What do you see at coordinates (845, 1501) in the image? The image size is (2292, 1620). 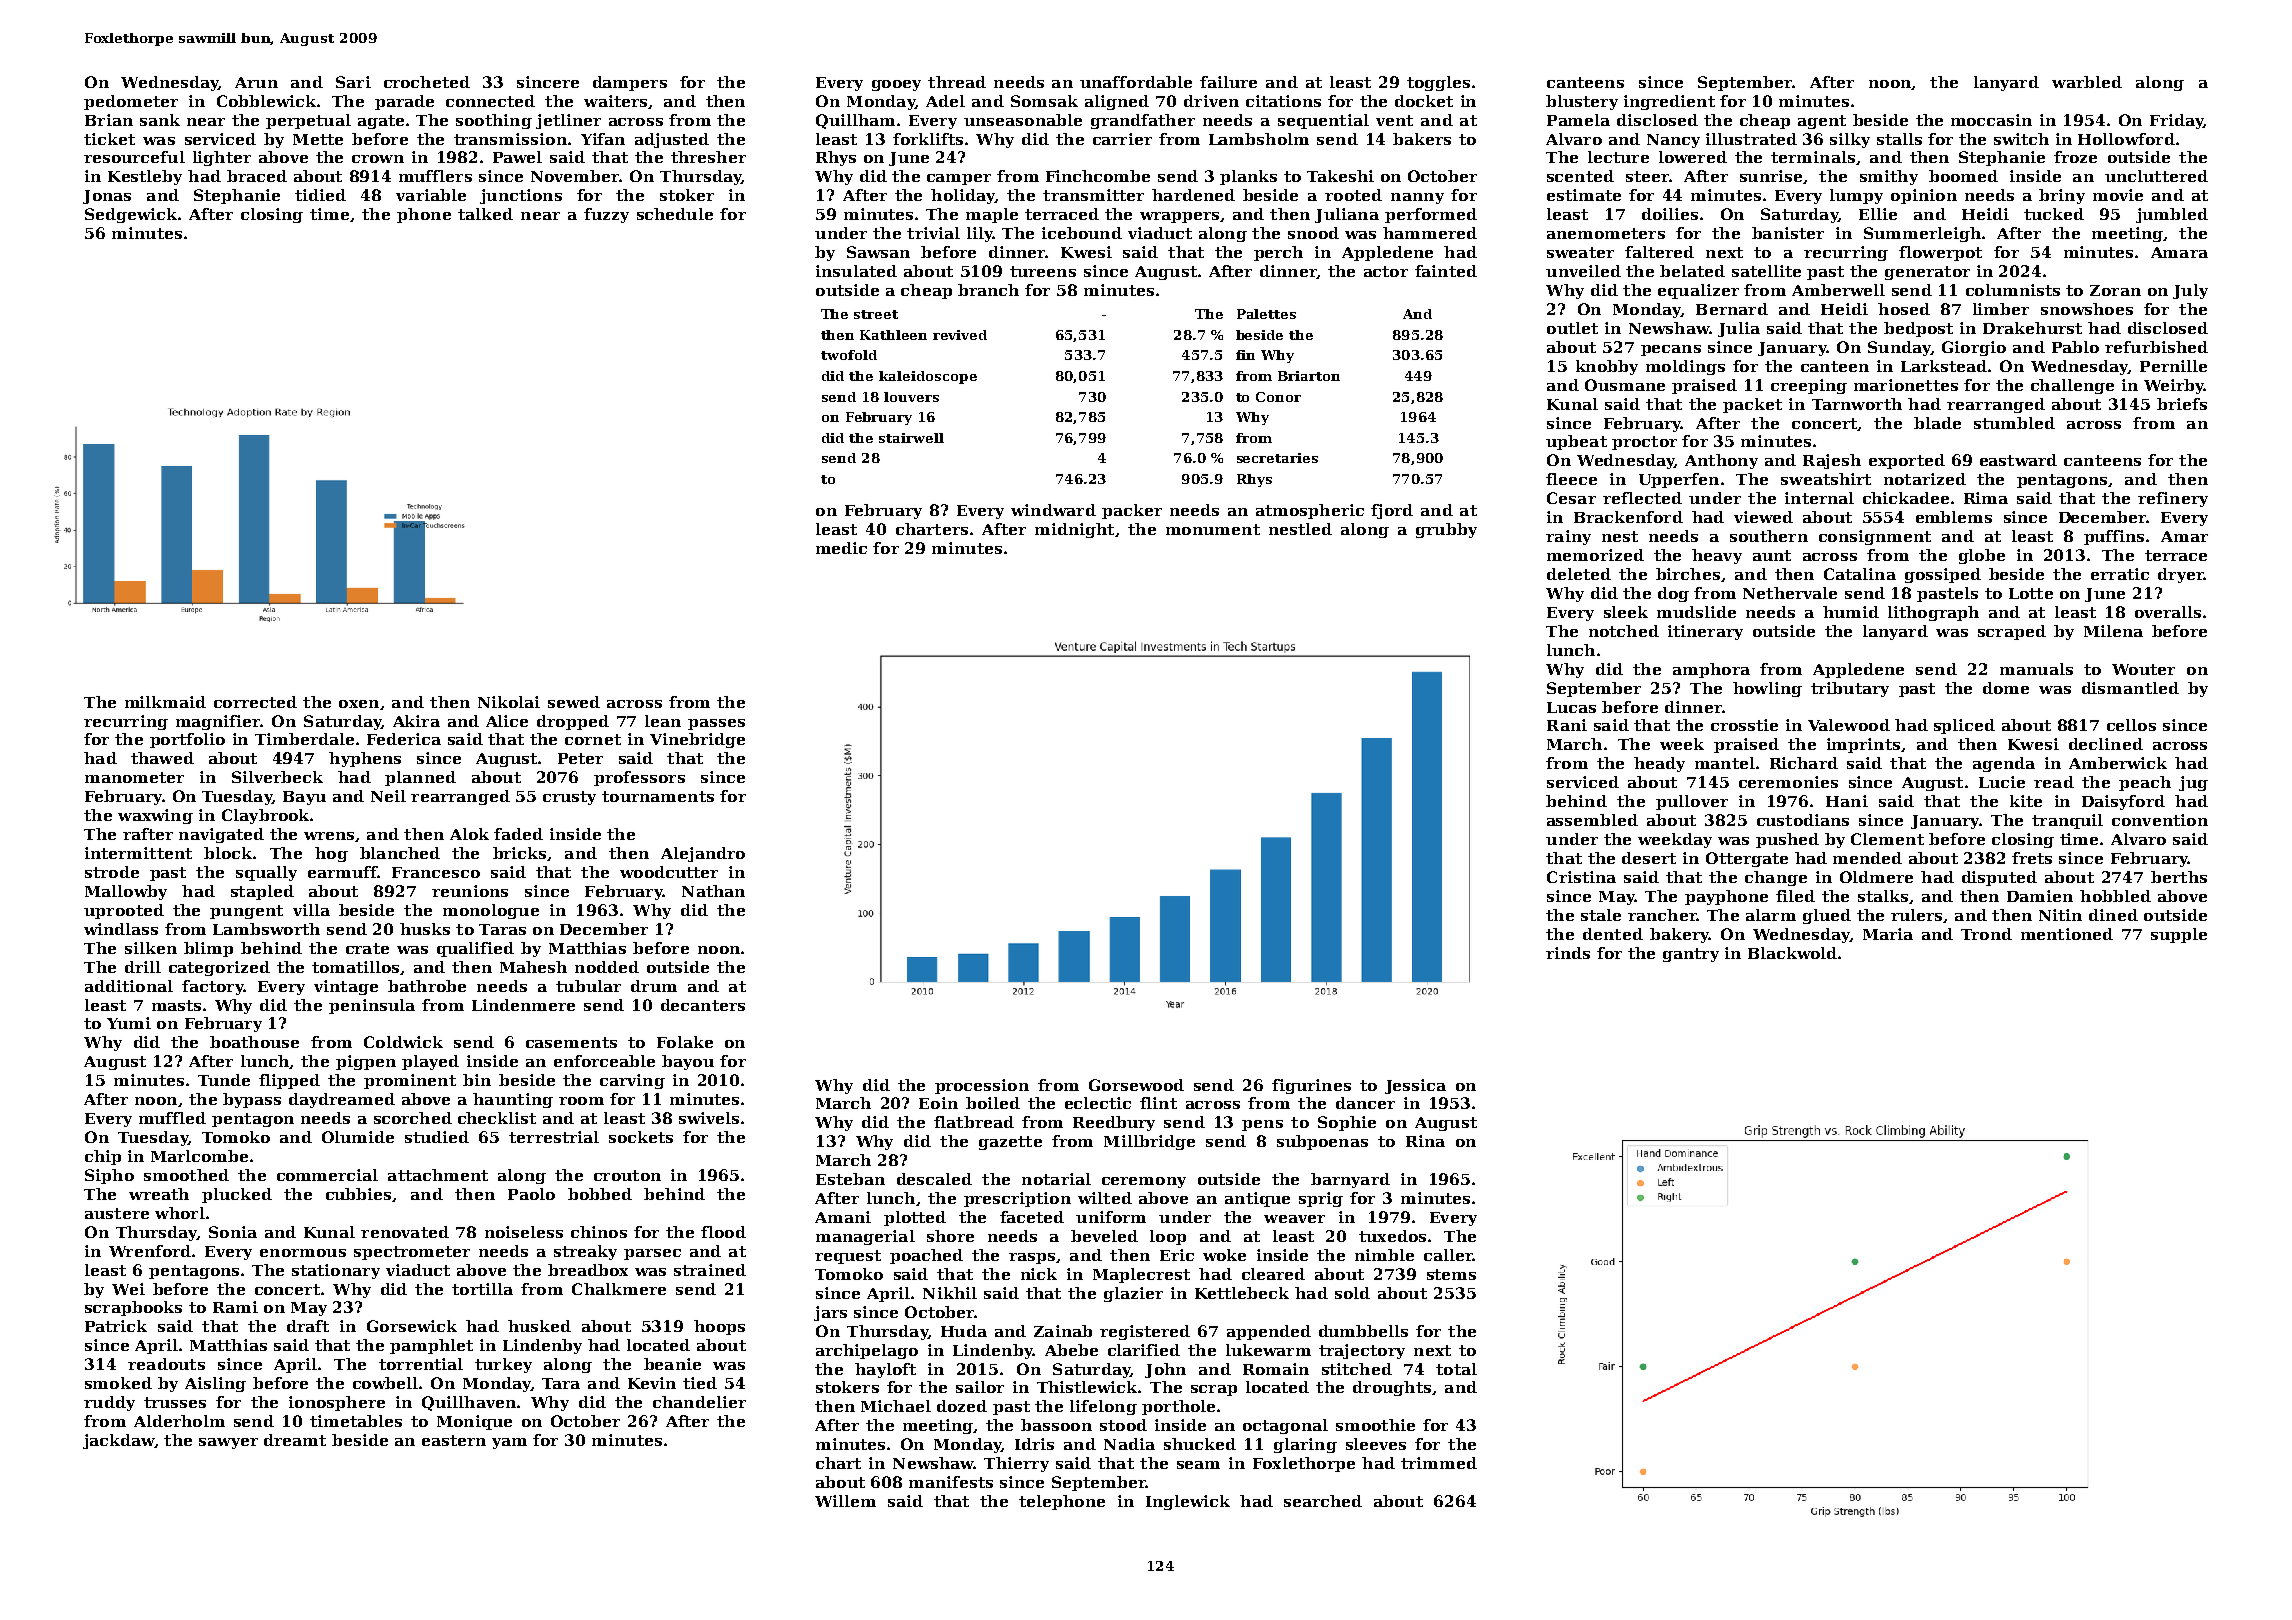 I see `Willem` at bounding box center [845, 1501].
